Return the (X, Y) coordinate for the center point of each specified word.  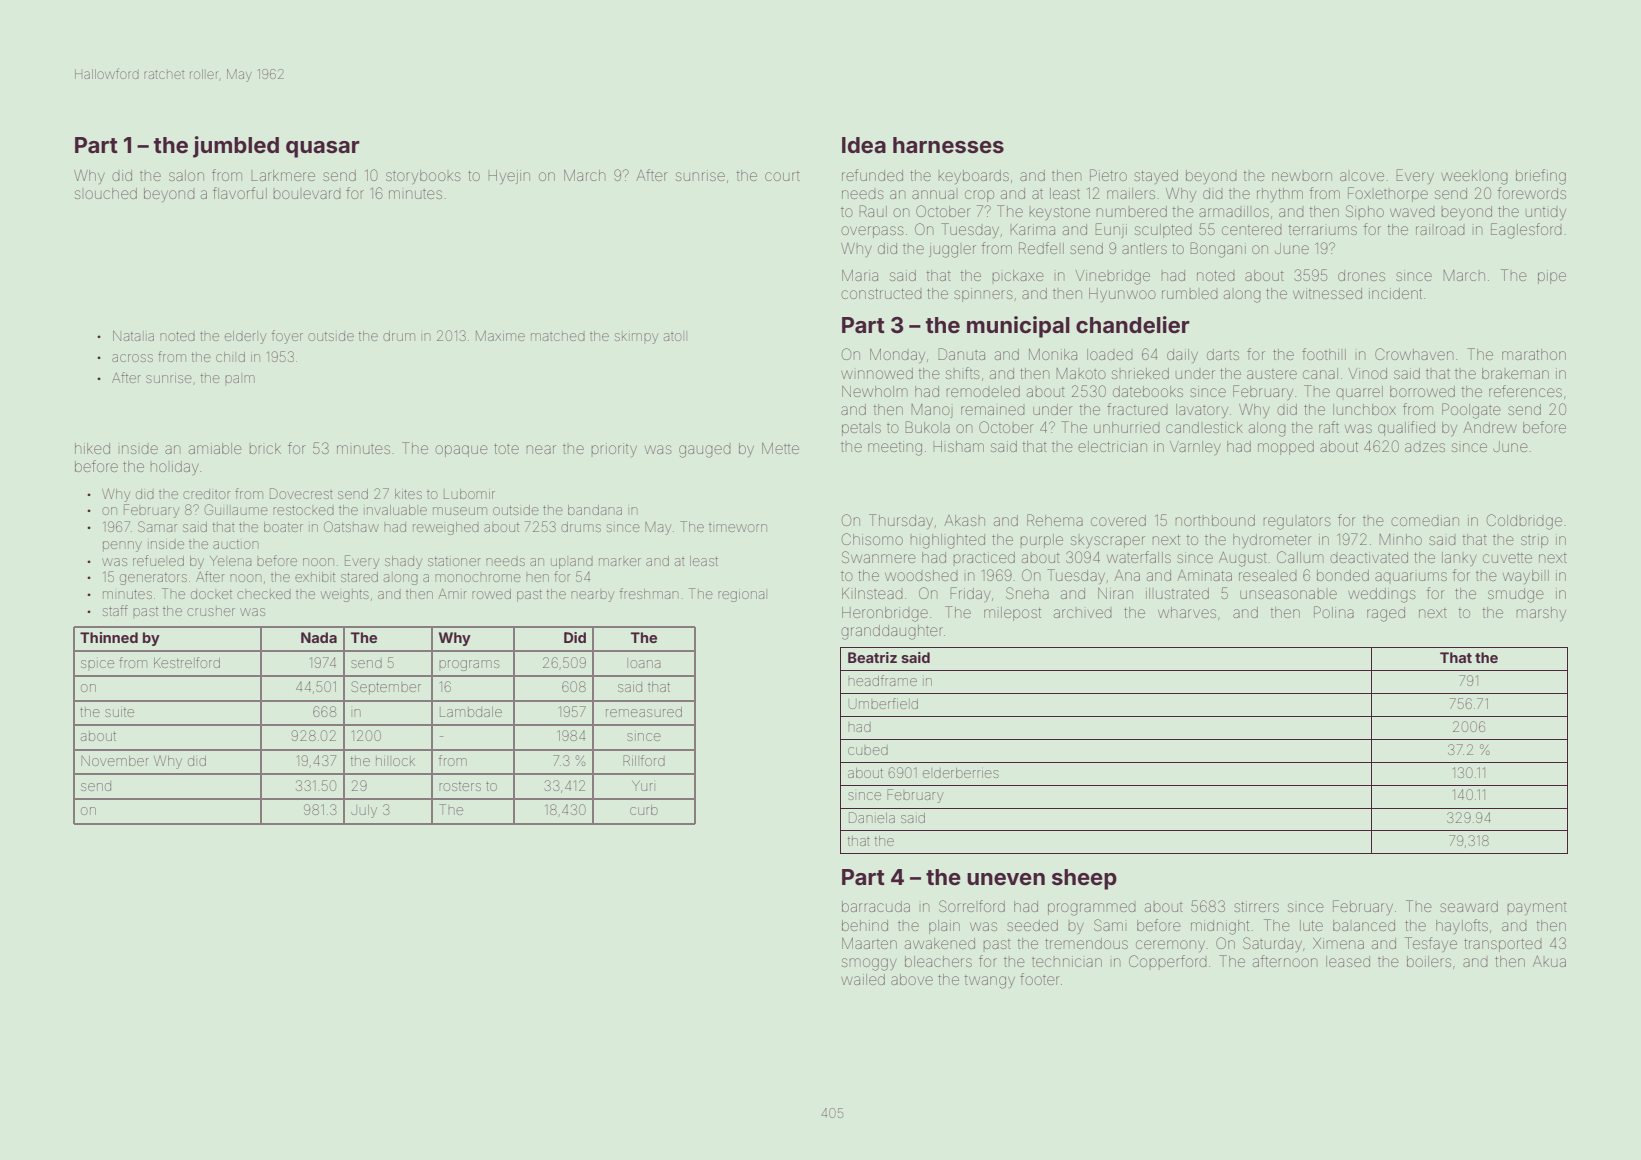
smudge (1515, 595)
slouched (106, 193)
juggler (952, 250)
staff (115, 610)
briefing (1541, 177)
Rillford (644, 760)
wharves (1187, 612)
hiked (92, 448)
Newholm (875, 391)
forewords (1532, 193)
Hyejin (509, 177)
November (115, 761)
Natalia (133, 336)
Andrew (1490, 427)
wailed (863, 979)
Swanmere (878, 557)
